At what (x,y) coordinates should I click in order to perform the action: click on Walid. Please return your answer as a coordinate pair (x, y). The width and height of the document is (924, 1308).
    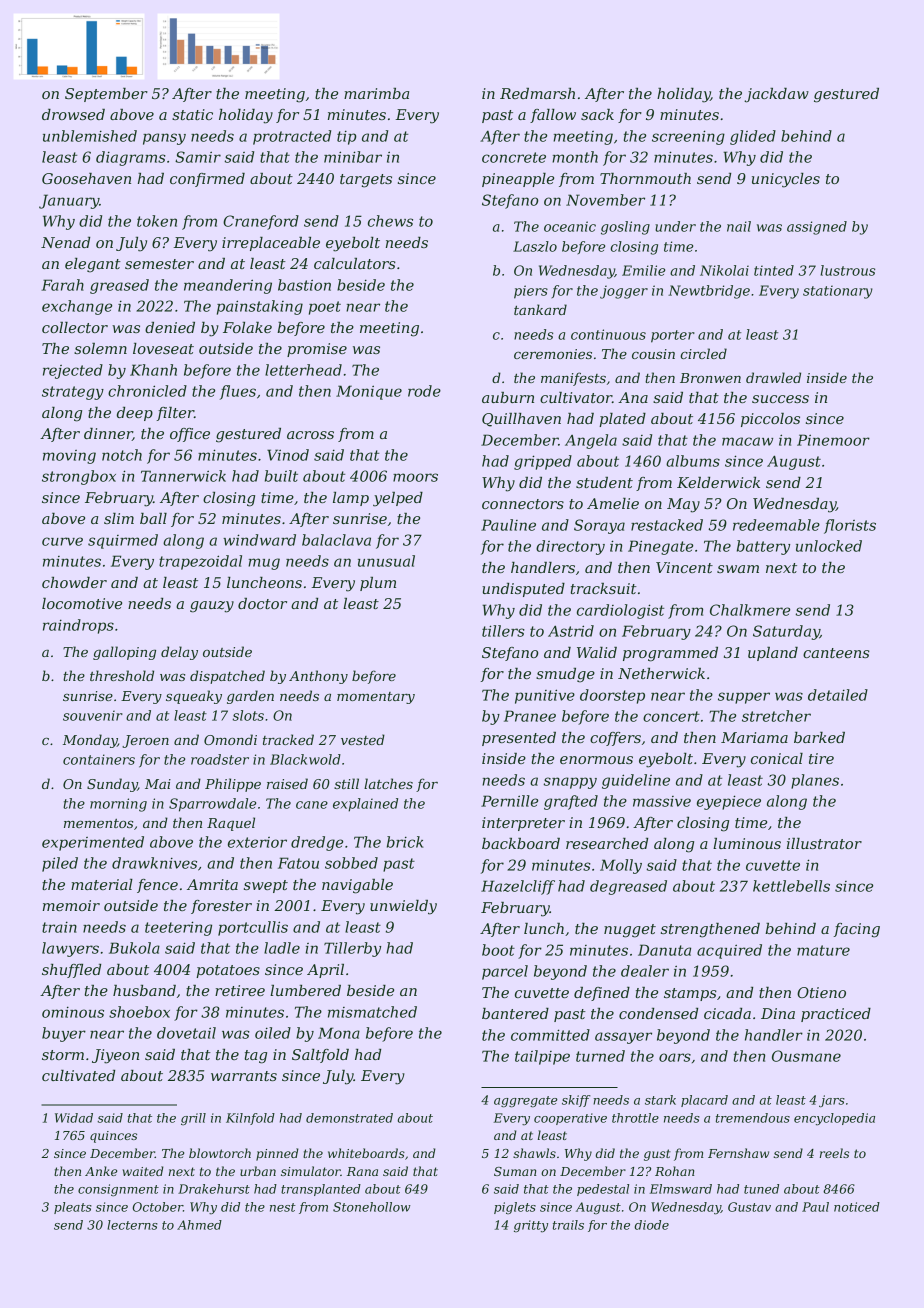
    Looking at the image, I should click on (597, 652).
